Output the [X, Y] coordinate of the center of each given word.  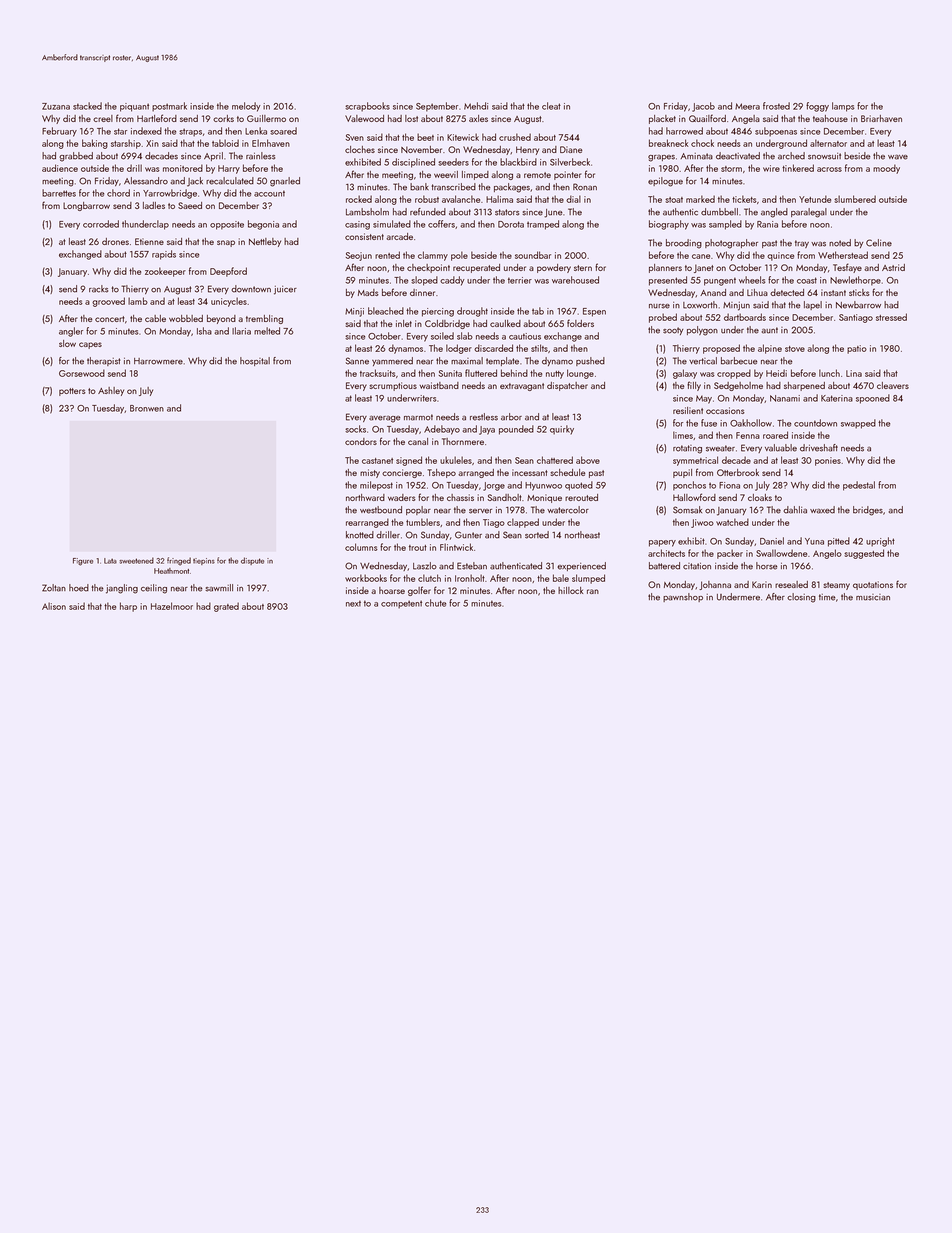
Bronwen [147, 408]
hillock [570, 590]
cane [701, 256]
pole [459, 256]
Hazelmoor [172, 606]
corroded [101, 224]
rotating [687, 449]
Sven [355, 137]
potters [72, 392]
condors [361, 441]
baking [95, 144]
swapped [858, 424]
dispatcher [567, 386]
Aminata [697, 156]
